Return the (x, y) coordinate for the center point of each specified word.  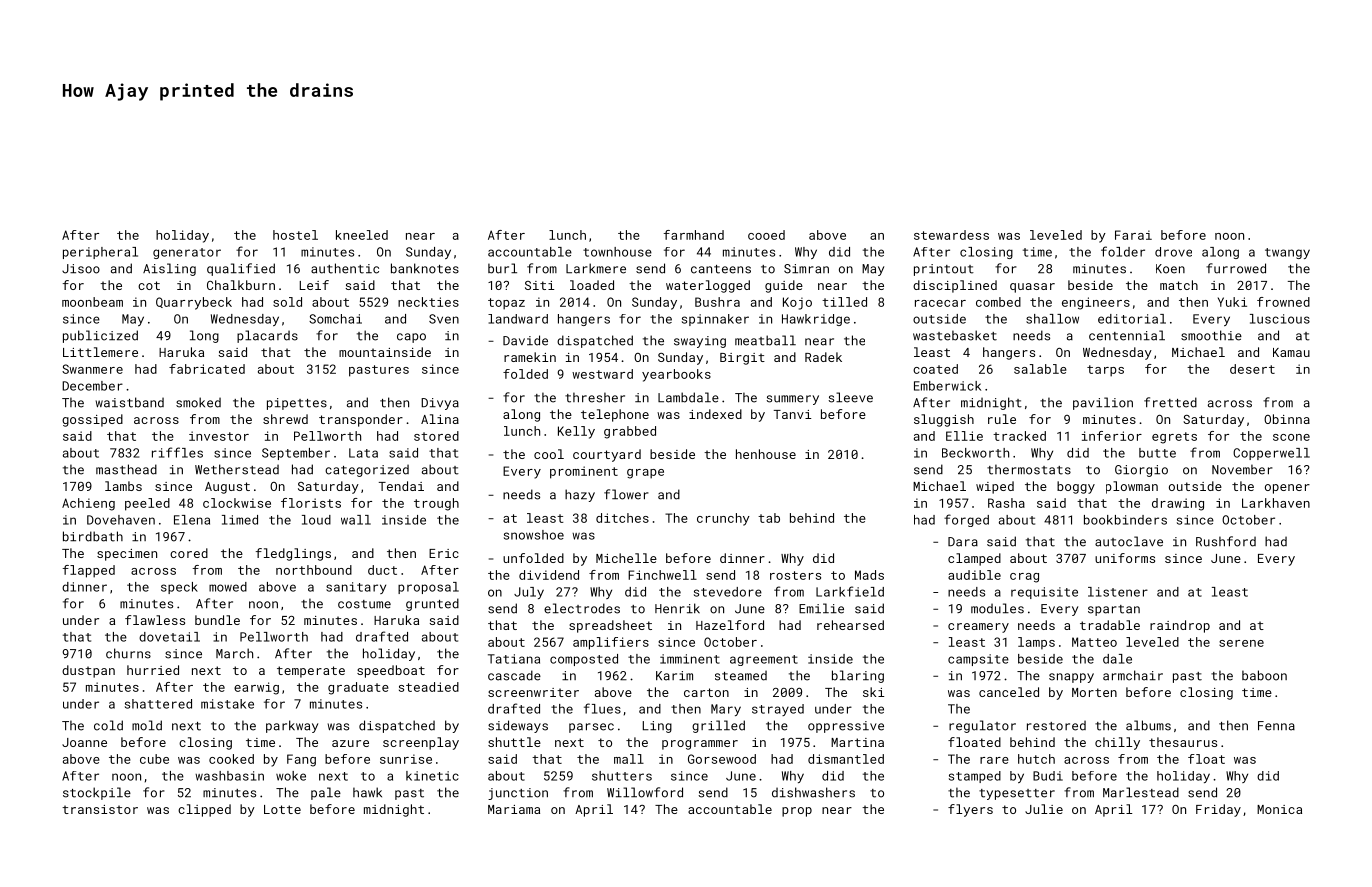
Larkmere (596, 268)
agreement (764, 660)
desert (1252, 369)
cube (154, 759)
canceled (1009, 692)
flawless (155, 620)
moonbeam (92, 302)
